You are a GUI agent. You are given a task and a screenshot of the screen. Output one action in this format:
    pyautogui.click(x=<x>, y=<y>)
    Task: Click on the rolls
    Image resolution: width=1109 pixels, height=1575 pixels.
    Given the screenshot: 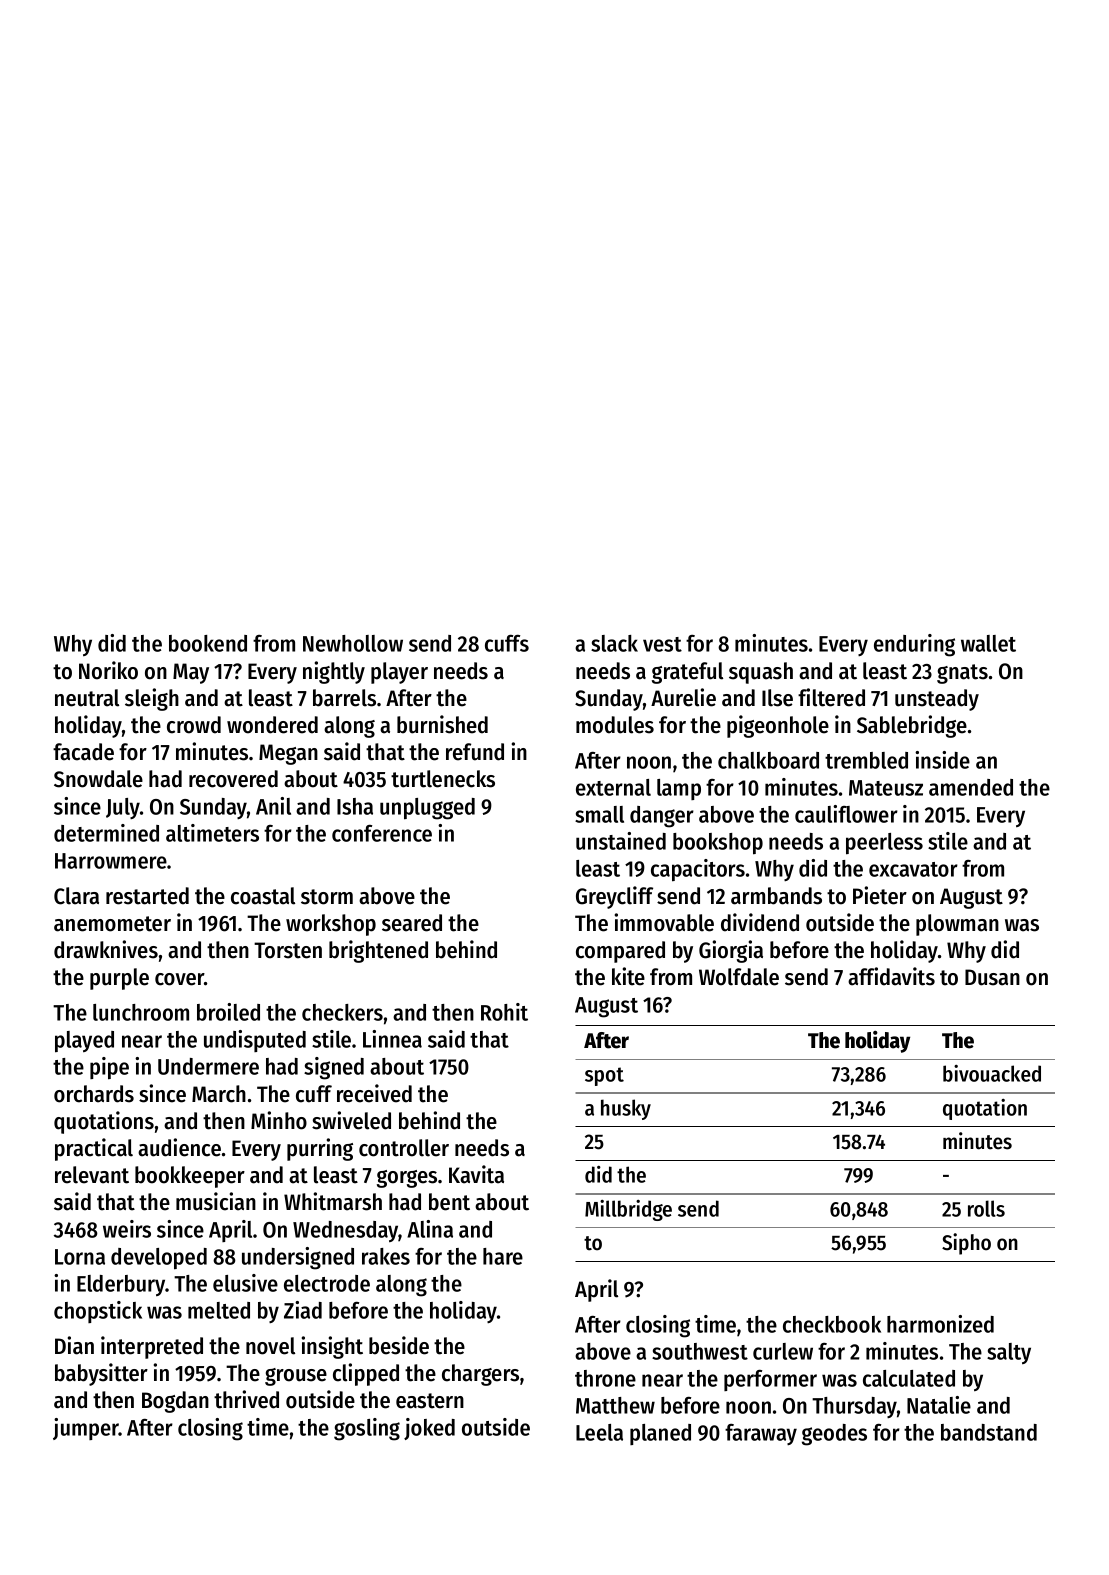 What is the action you would take?
    pyautogui.click(x=986, y=1208)
